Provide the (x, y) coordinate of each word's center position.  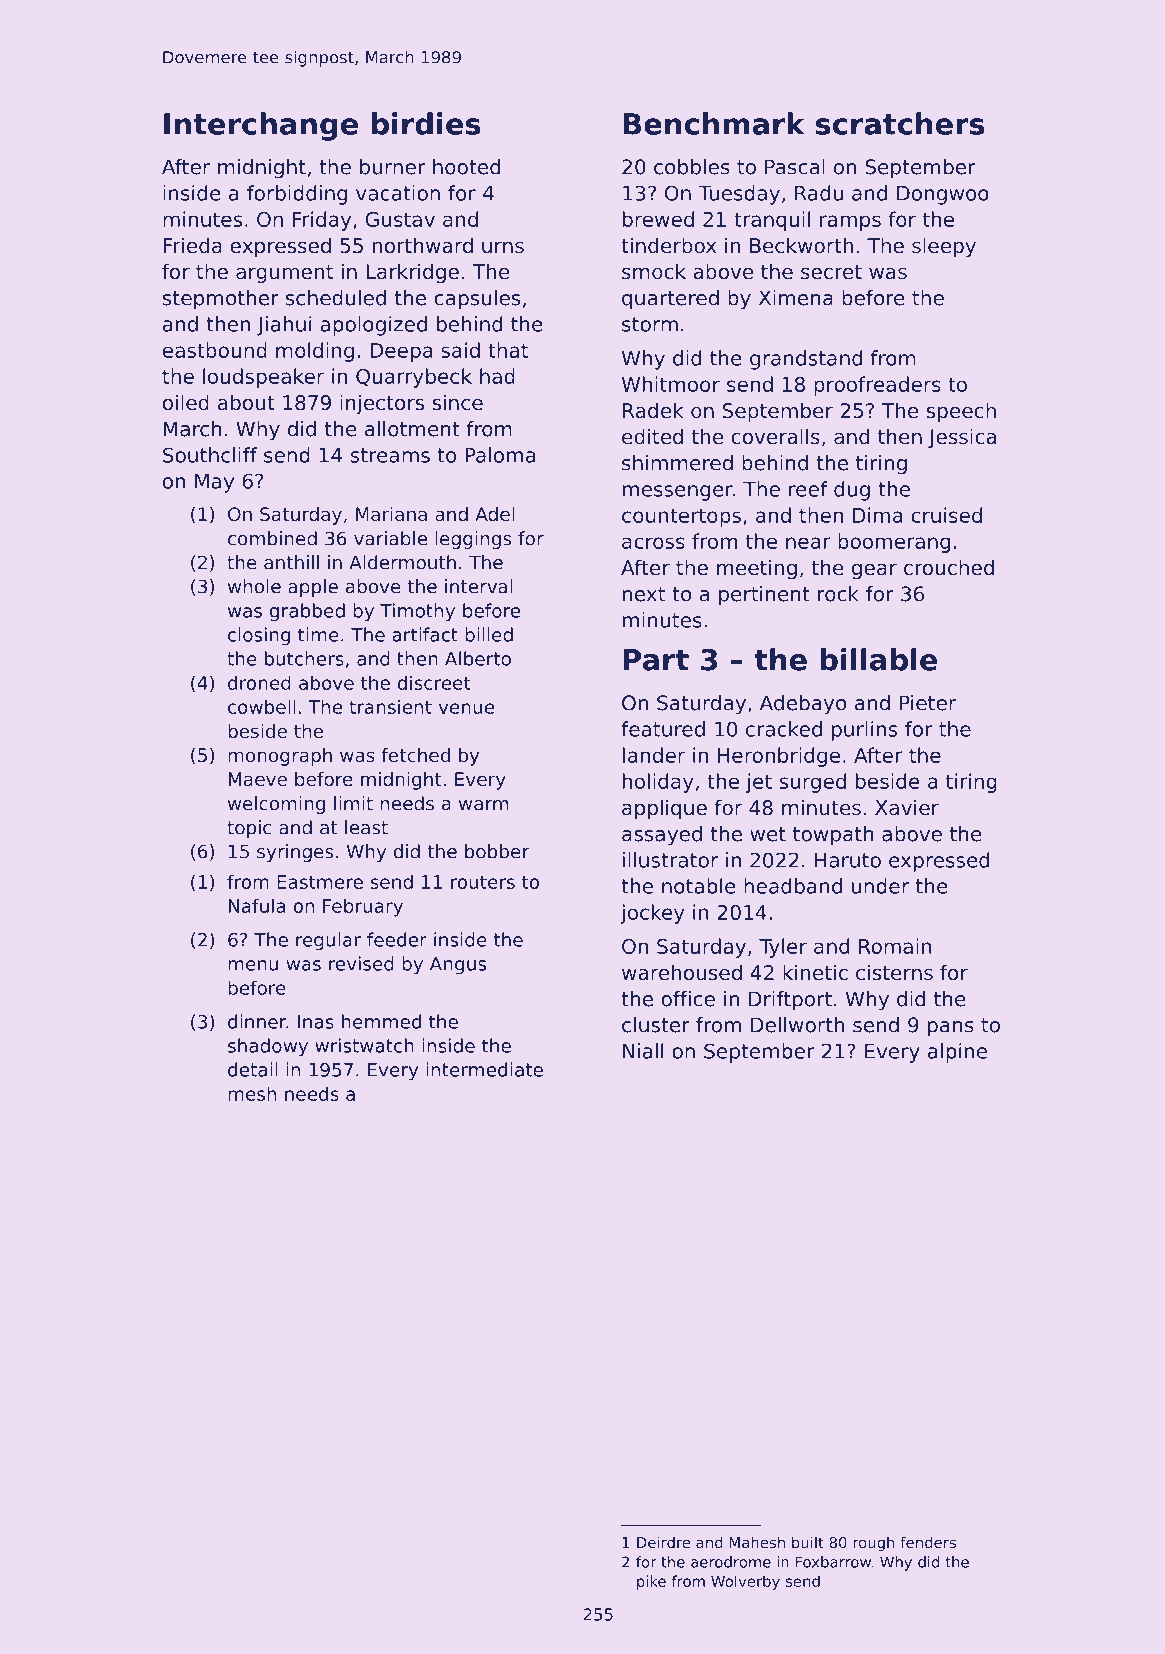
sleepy (944, 247)
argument (284, 274)
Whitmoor (671, 384)
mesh (252, 1093)
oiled (186, 402)
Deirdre (663, 1542)
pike (651, 1582)
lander (654, 755)
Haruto (848, 860)
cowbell (261, 706)
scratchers (900, 123)
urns (503, 247)
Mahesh (757, 1542)
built (808, 1542)
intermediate (484, 1069)
